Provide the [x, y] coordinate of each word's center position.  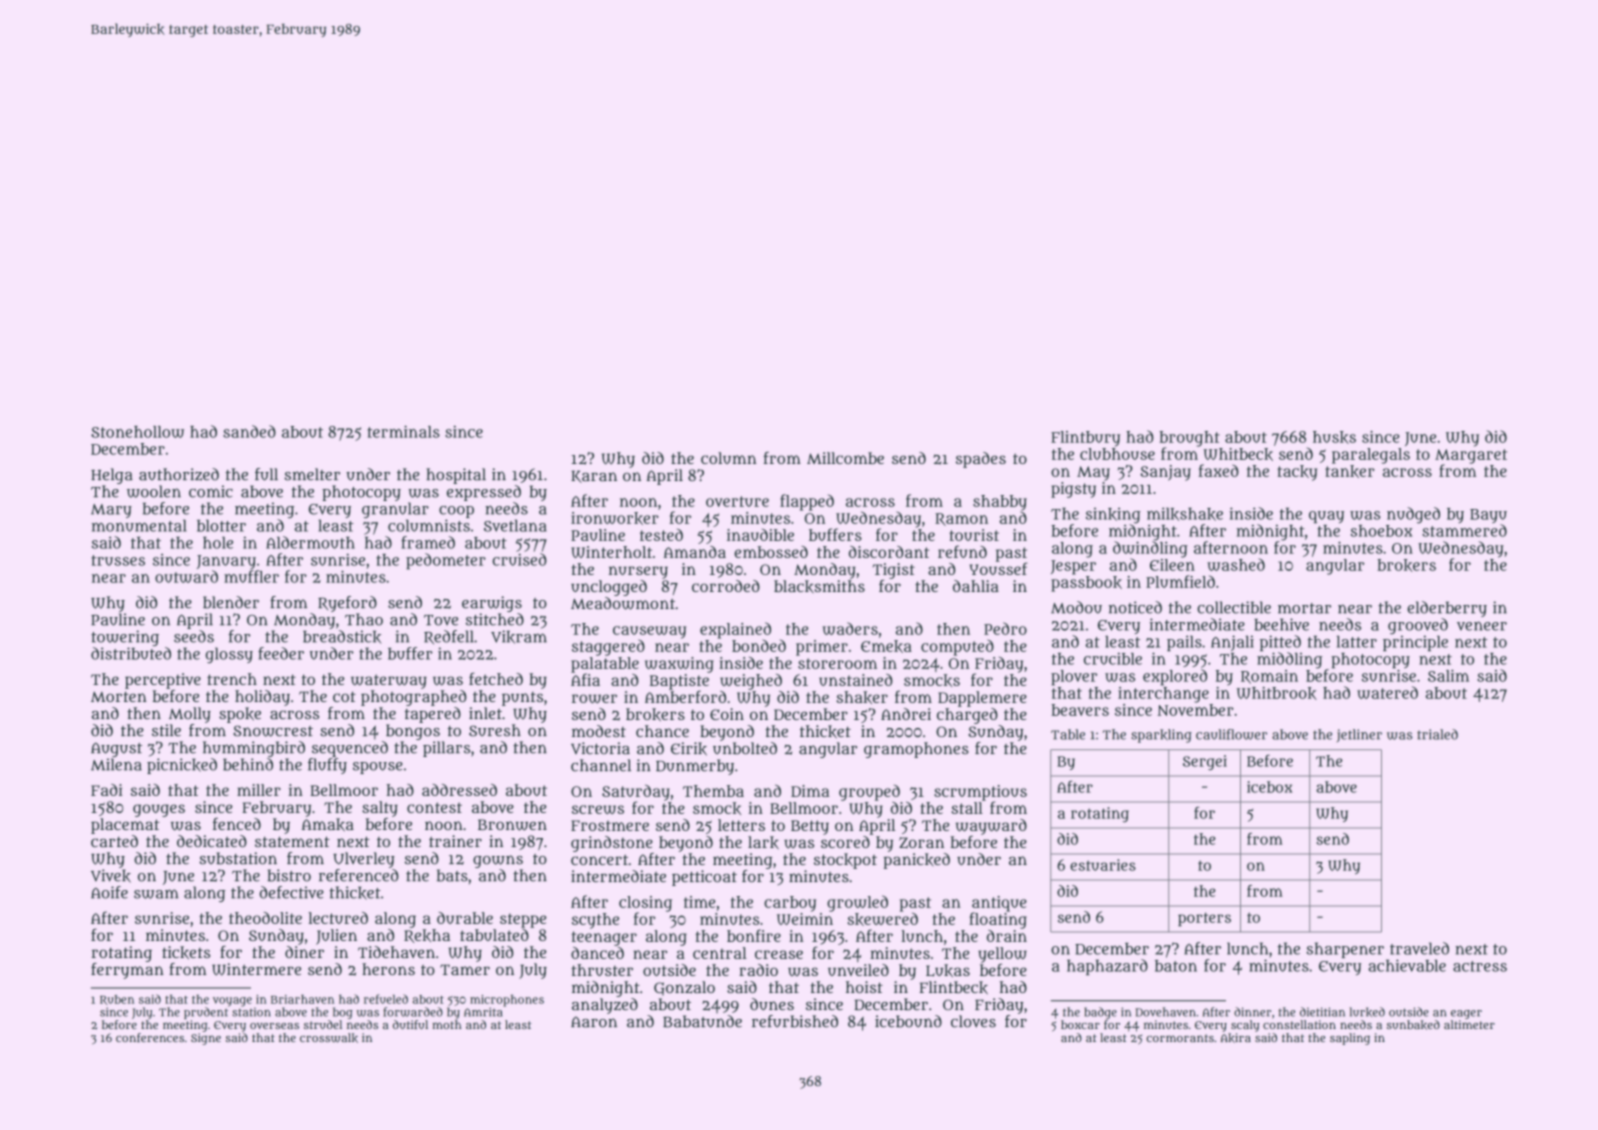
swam [156, 894]
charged [967, 716]
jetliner [1359, 735]
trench [232, 679]
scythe [595, 921]
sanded [249, 431]
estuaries [1103, 865]
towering [125, 638]
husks [1334, 437]
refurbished [795, 1021]
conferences [150, 1037]
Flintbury [1085, 439]
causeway [649, 632]
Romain [1269, 677]
